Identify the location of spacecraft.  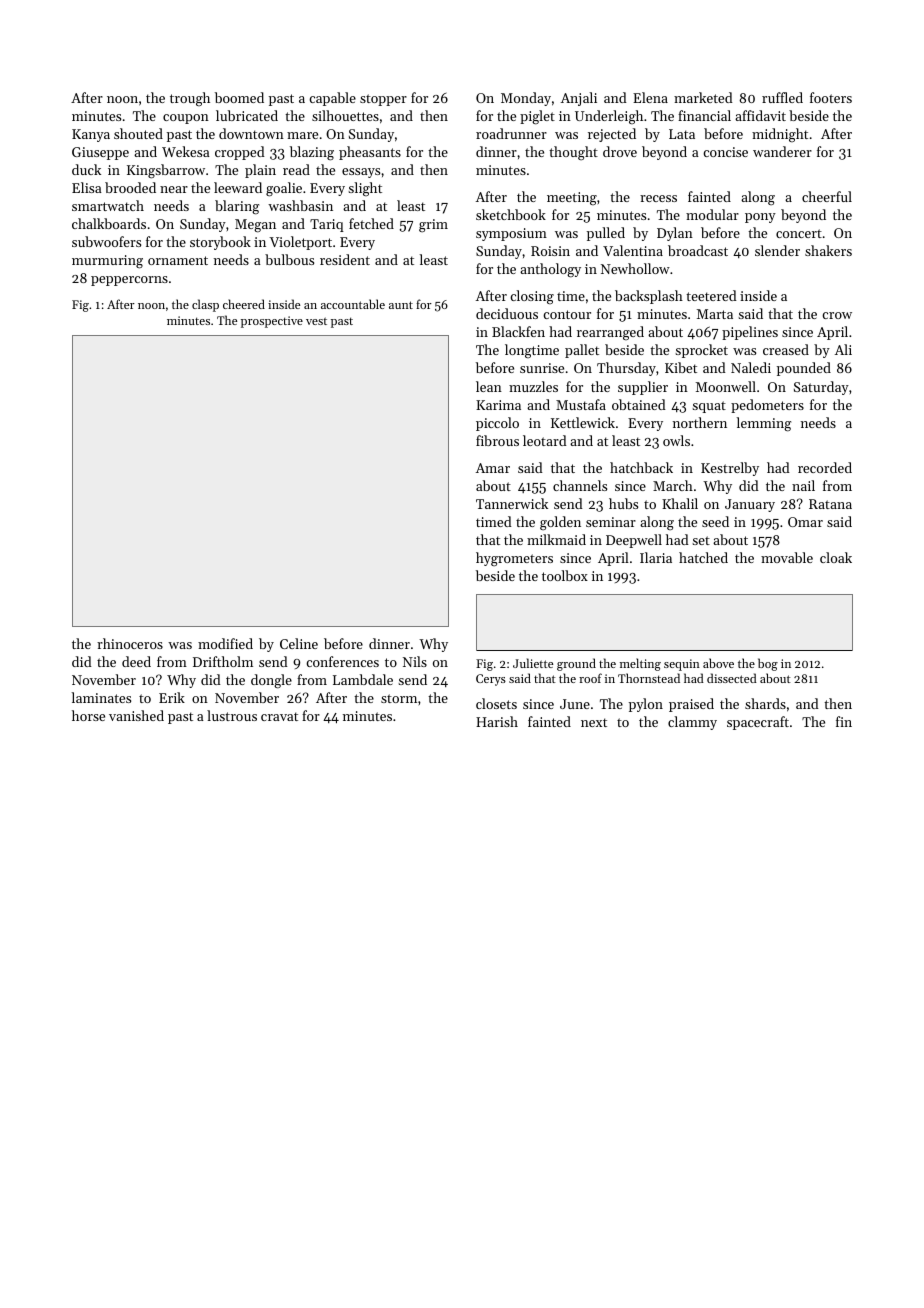
(758, 723).
